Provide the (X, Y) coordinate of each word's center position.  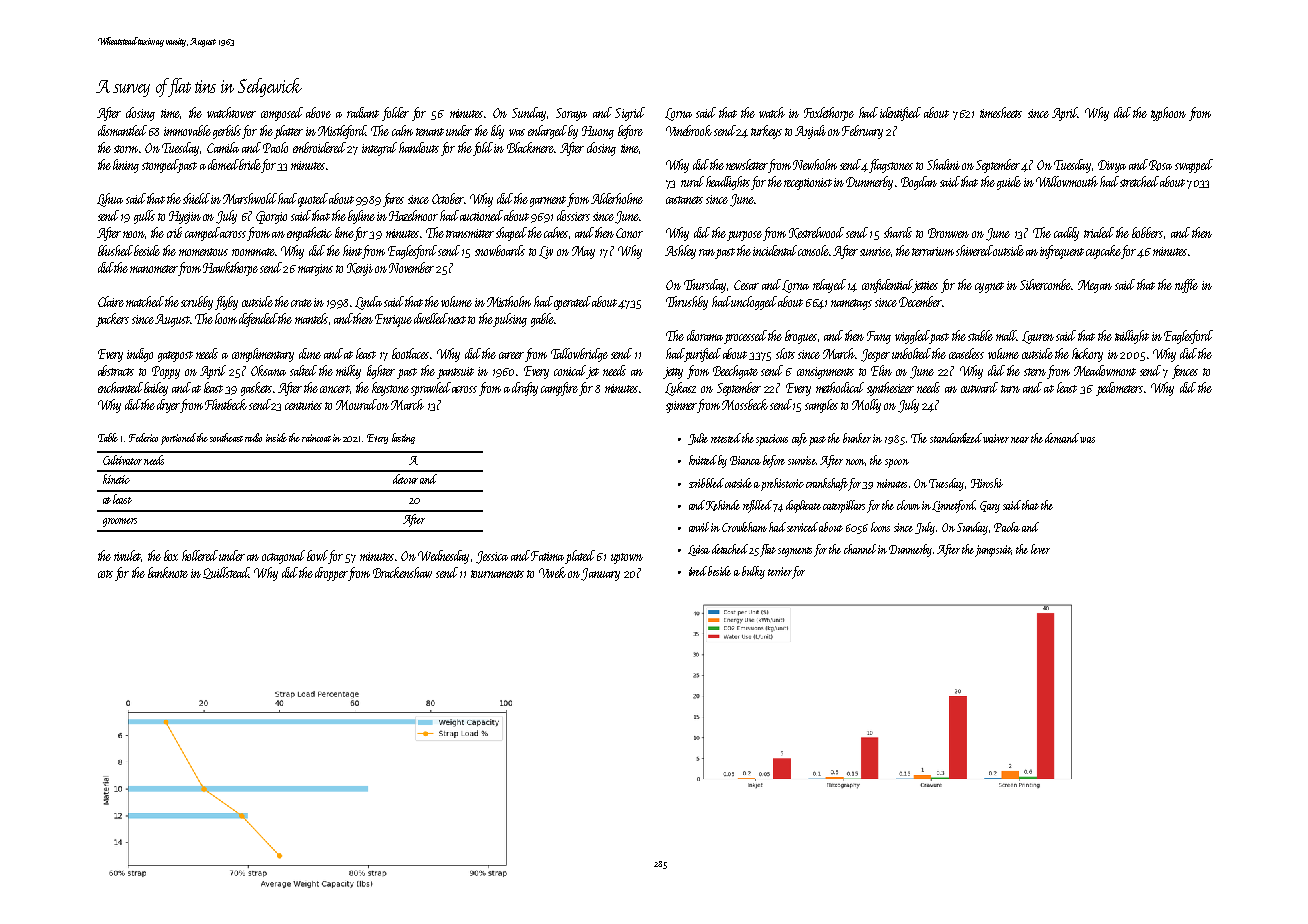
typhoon (1168, 114)
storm (126, 149)
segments (795, 552)
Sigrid (630, 114)
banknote (168, 572)
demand (1062, 438)
